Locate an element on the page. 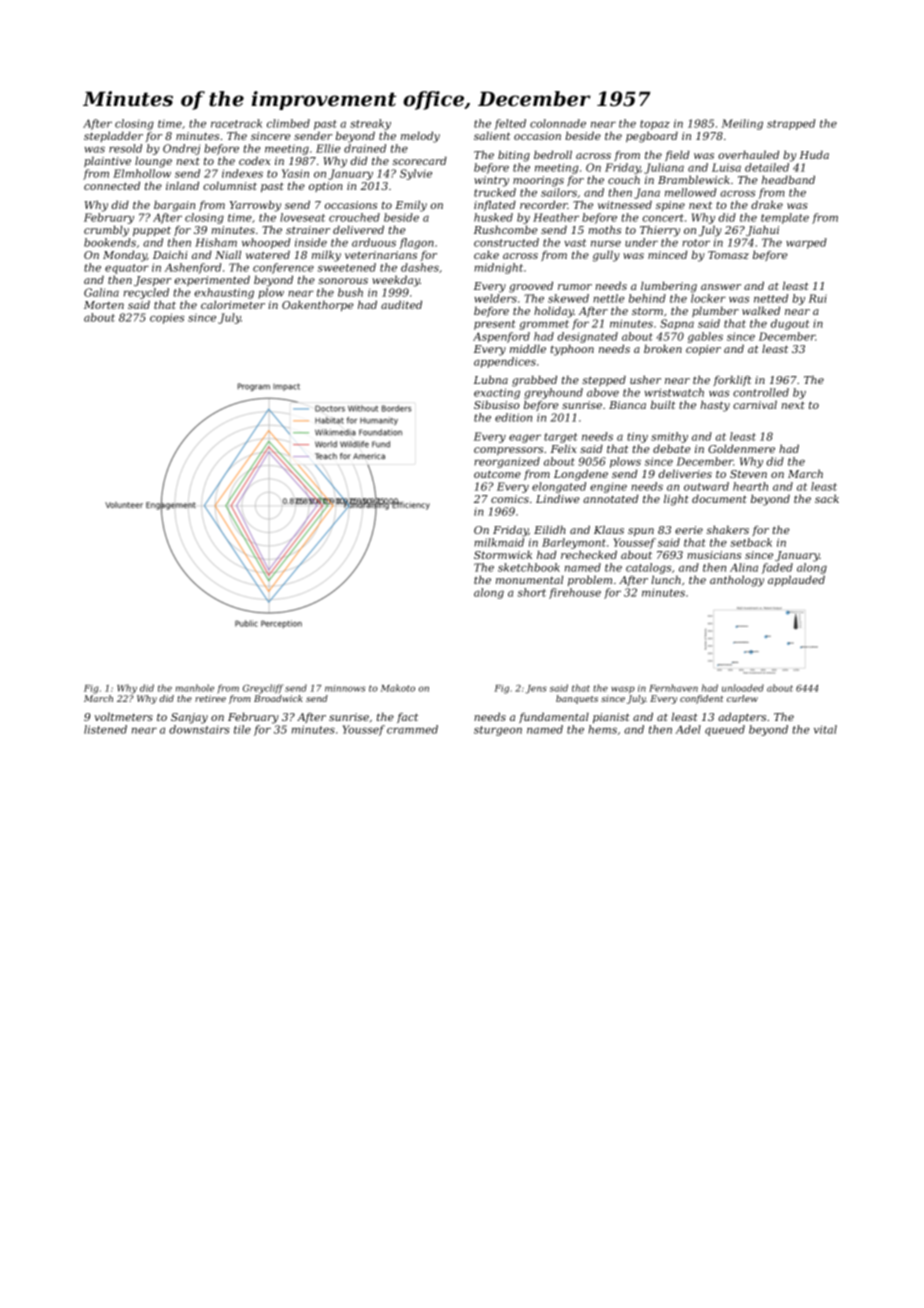 This image has width=924, height=1308. firehouse is located at coordinates (575, 593).
